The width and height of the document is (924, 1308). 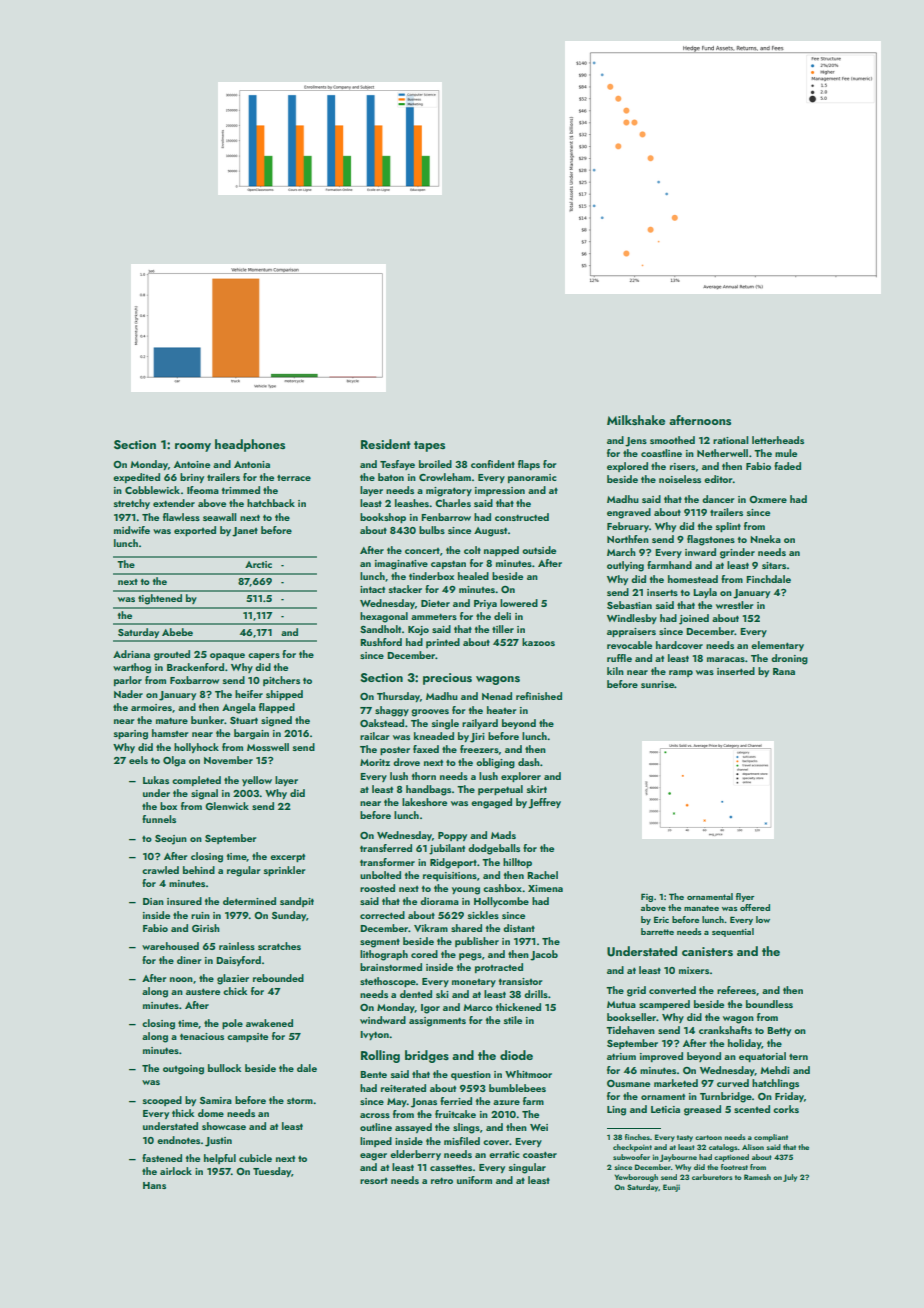 I want to click on constructed, so click(x=522, y=517).
